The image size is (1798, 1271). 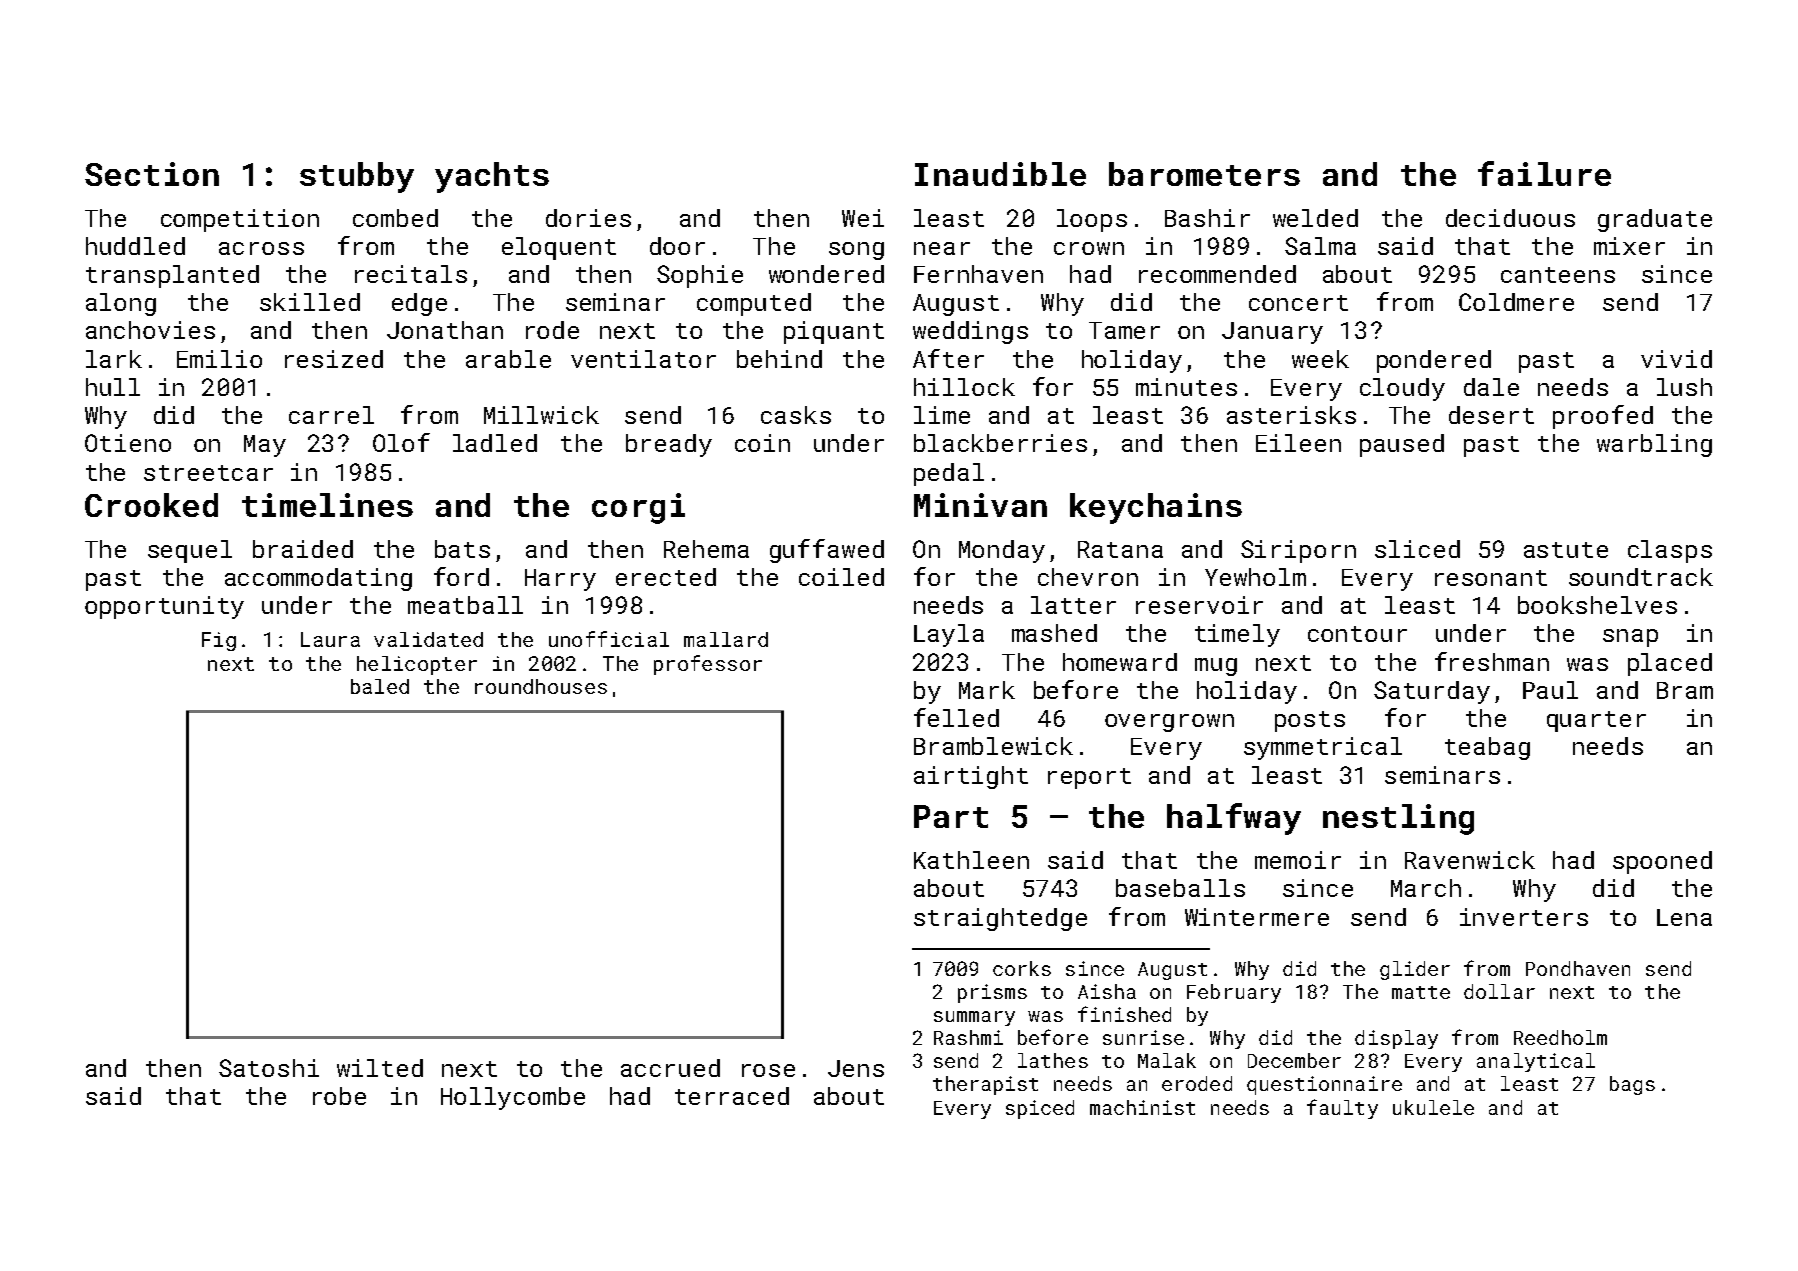 What do you see at coordinates (1544, 173) in the page?
I see `failure` at bounding box center [1544, 173].
